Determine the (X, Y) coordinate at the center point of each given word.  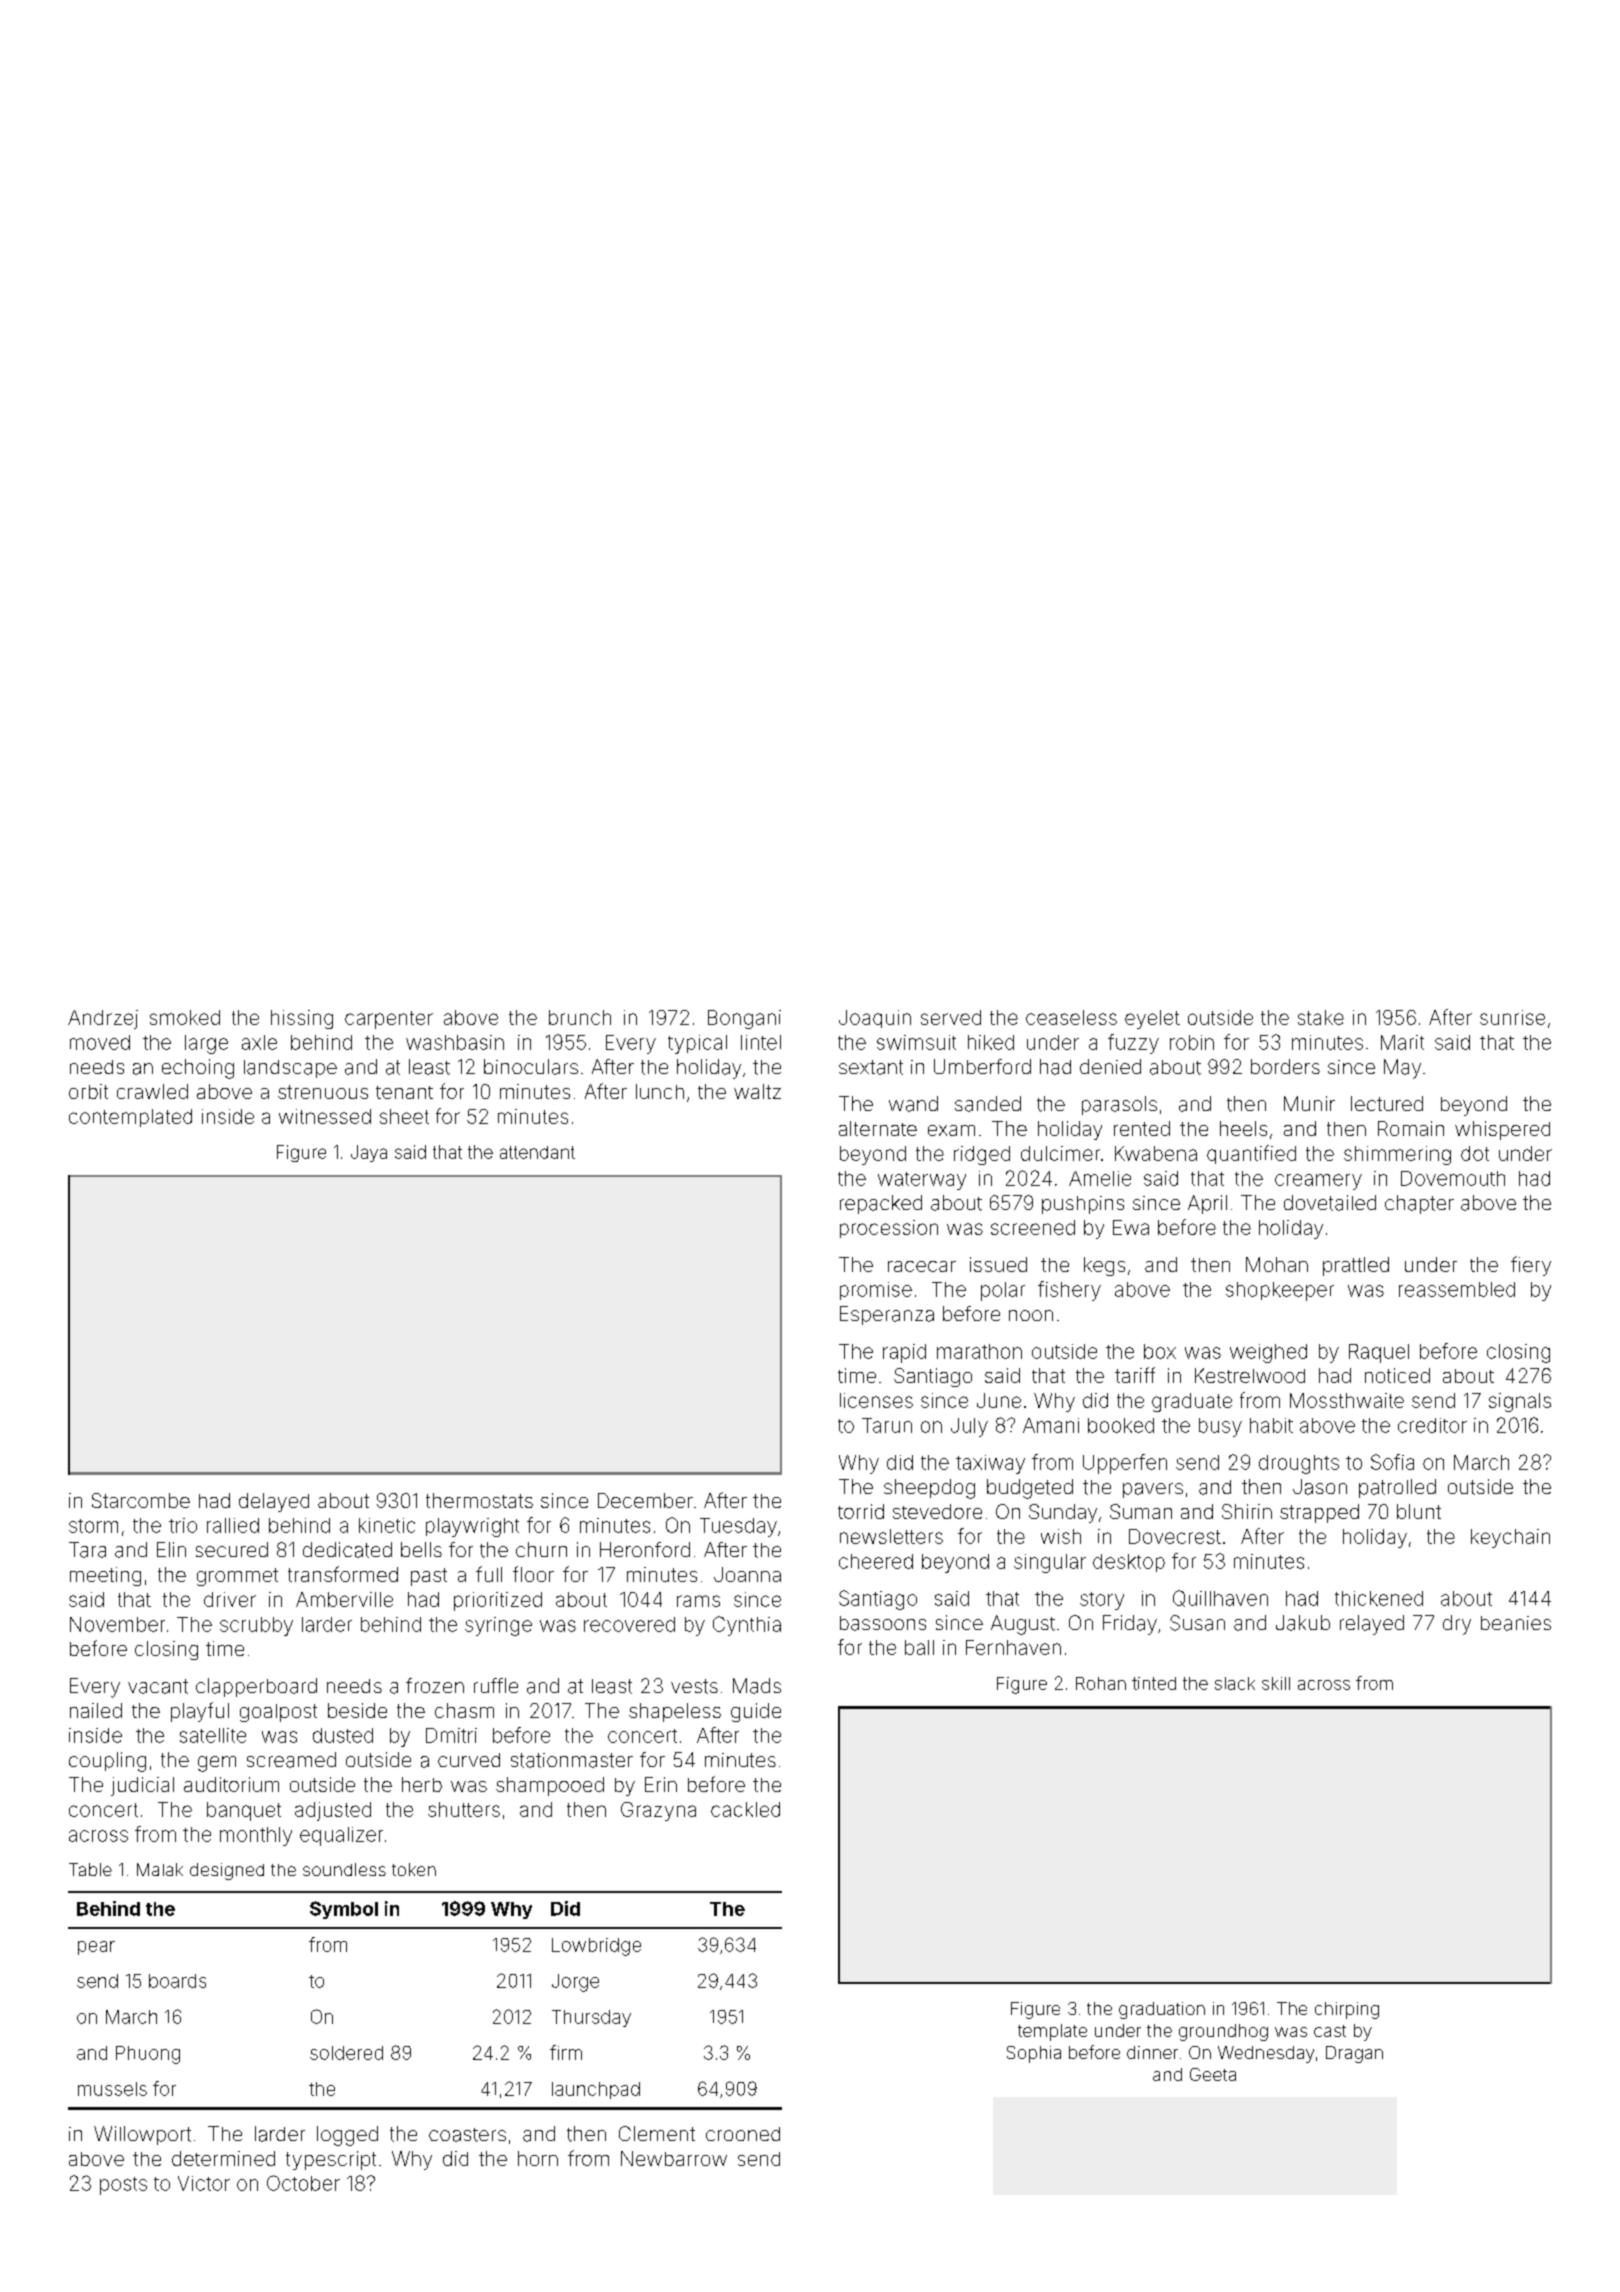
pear (96, 1948)
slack (1235, 1683)
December (645, 1500)
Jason (1320, 1487)
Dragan (1354, 2054)
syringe (498, 1626)
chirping (1347, 2010)
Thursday (591, 2018)
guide (756, 1712)
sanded (988, 1104)
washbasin (455, 1042)
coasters (467, 2135)
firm (566, 2052)
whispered (1502, 1130)
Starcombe (141, 1500)
